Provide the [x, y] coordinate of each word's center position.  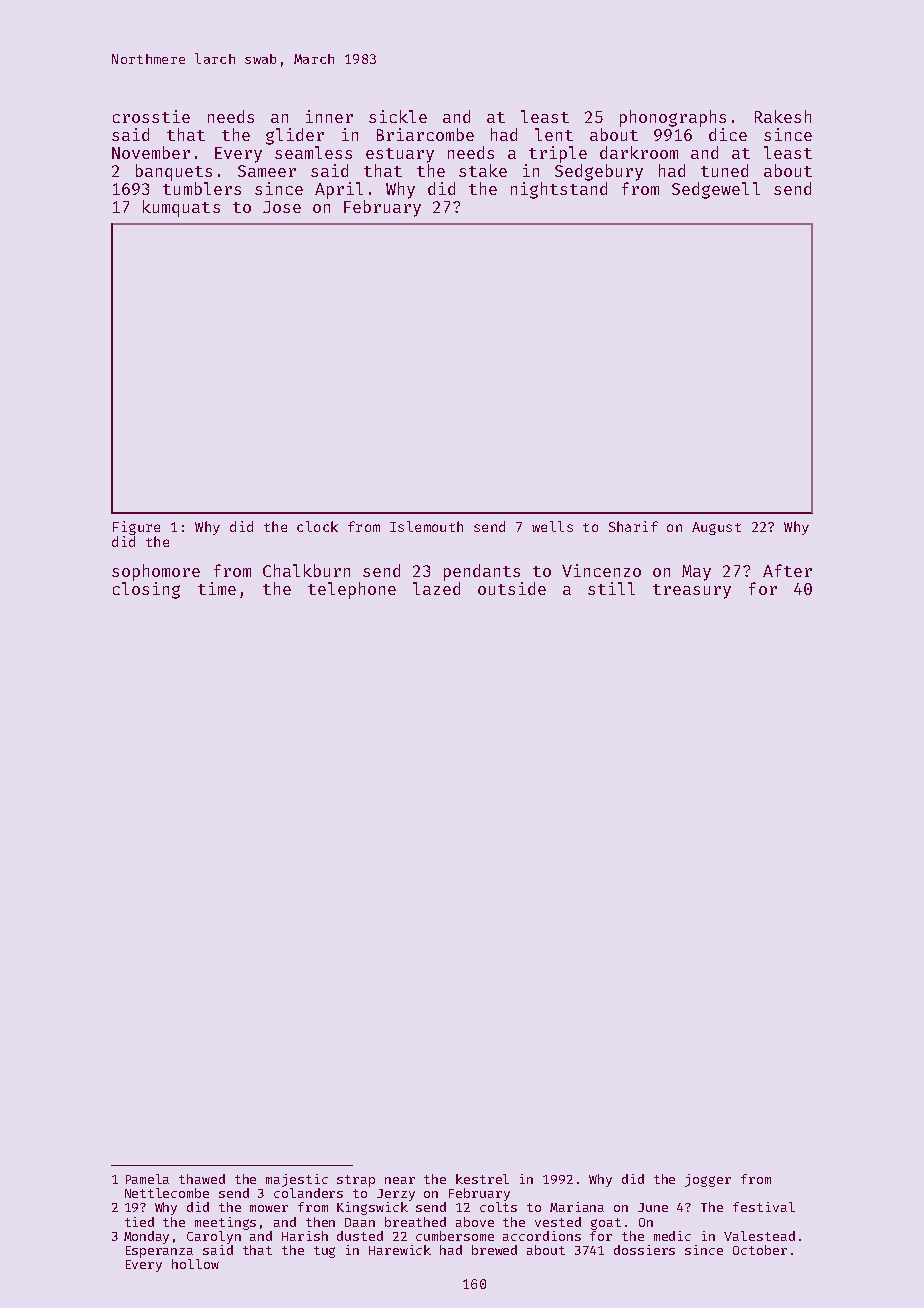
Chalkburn [306, 570]
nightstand [559, 190]
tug [324, 1252]
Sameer [267, 171]
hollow [195, 1264]
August [716, 528]
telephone [352, 590]
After [787, 570]
